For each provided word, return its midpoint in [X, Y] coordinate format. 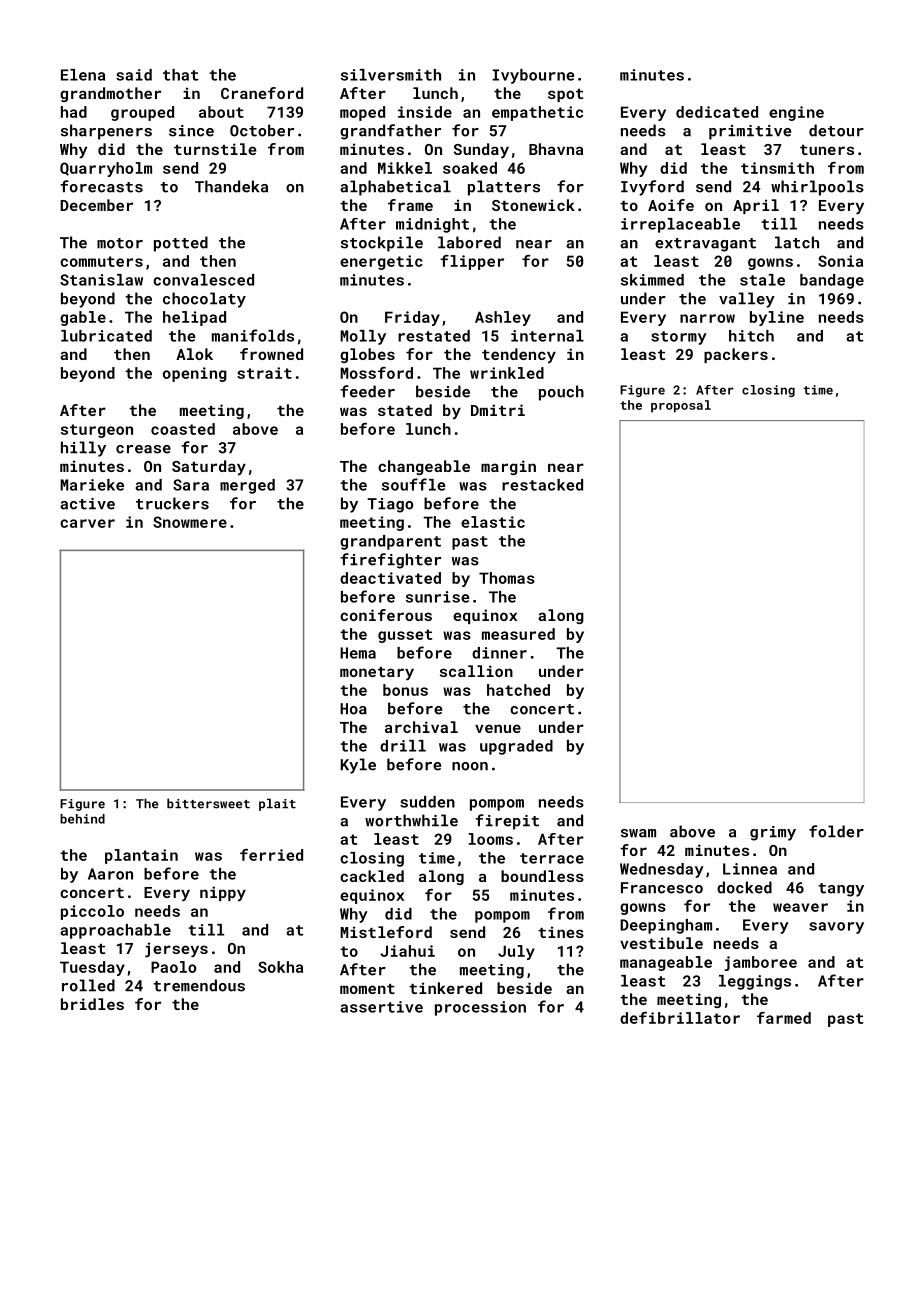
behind [82, 819]
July [516, 952]
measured [518, 634]
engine [796, 113]
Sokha [280, 967]
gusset [405, 636]
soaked [470, 168]
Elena [83, 75]
